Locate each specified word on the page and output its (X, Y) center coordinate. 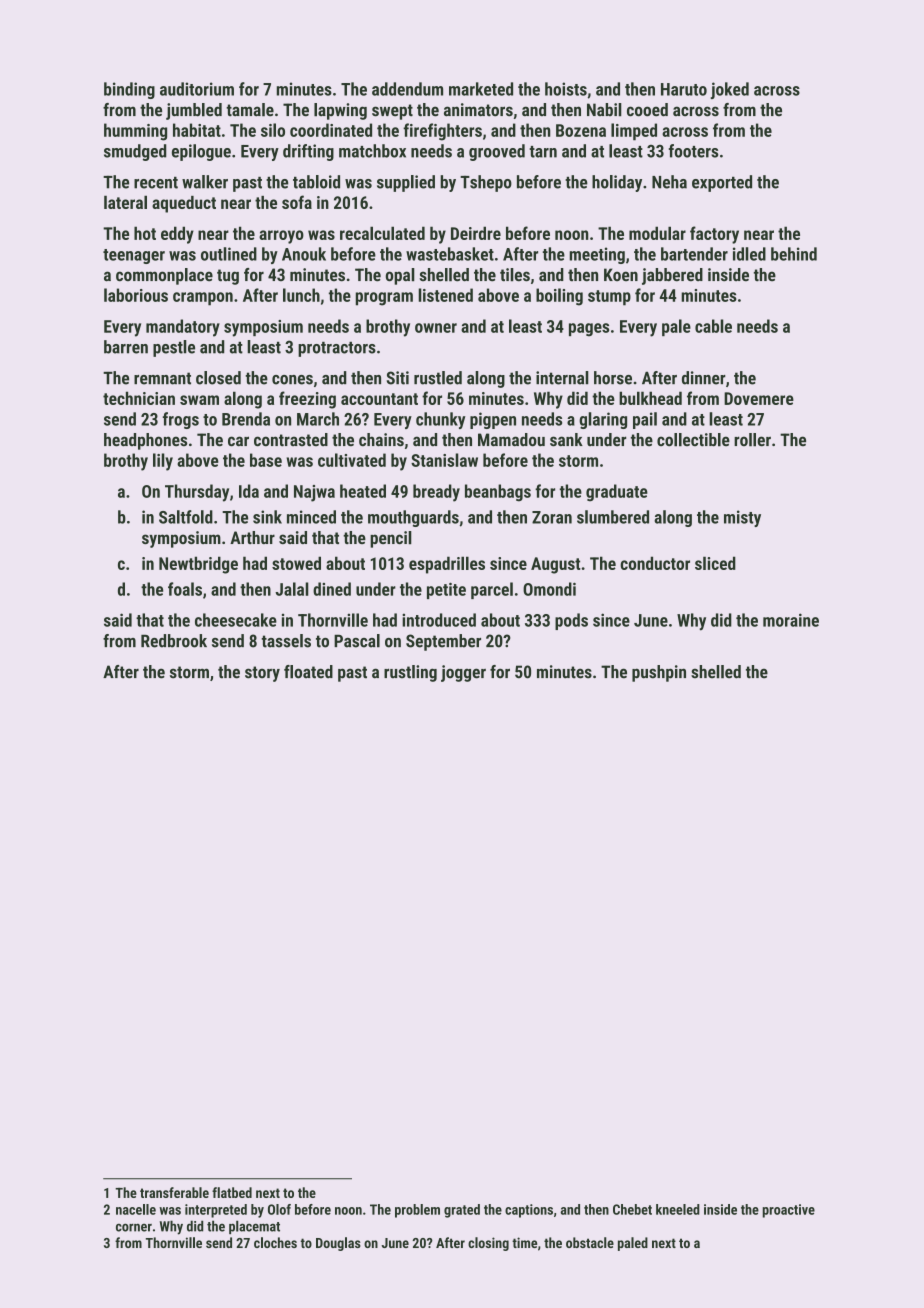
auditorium (197, 89)
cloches (275, 1242)
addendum (407, 89)
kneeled (678, 1209)
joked (729, 90)
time (524, 1242)
